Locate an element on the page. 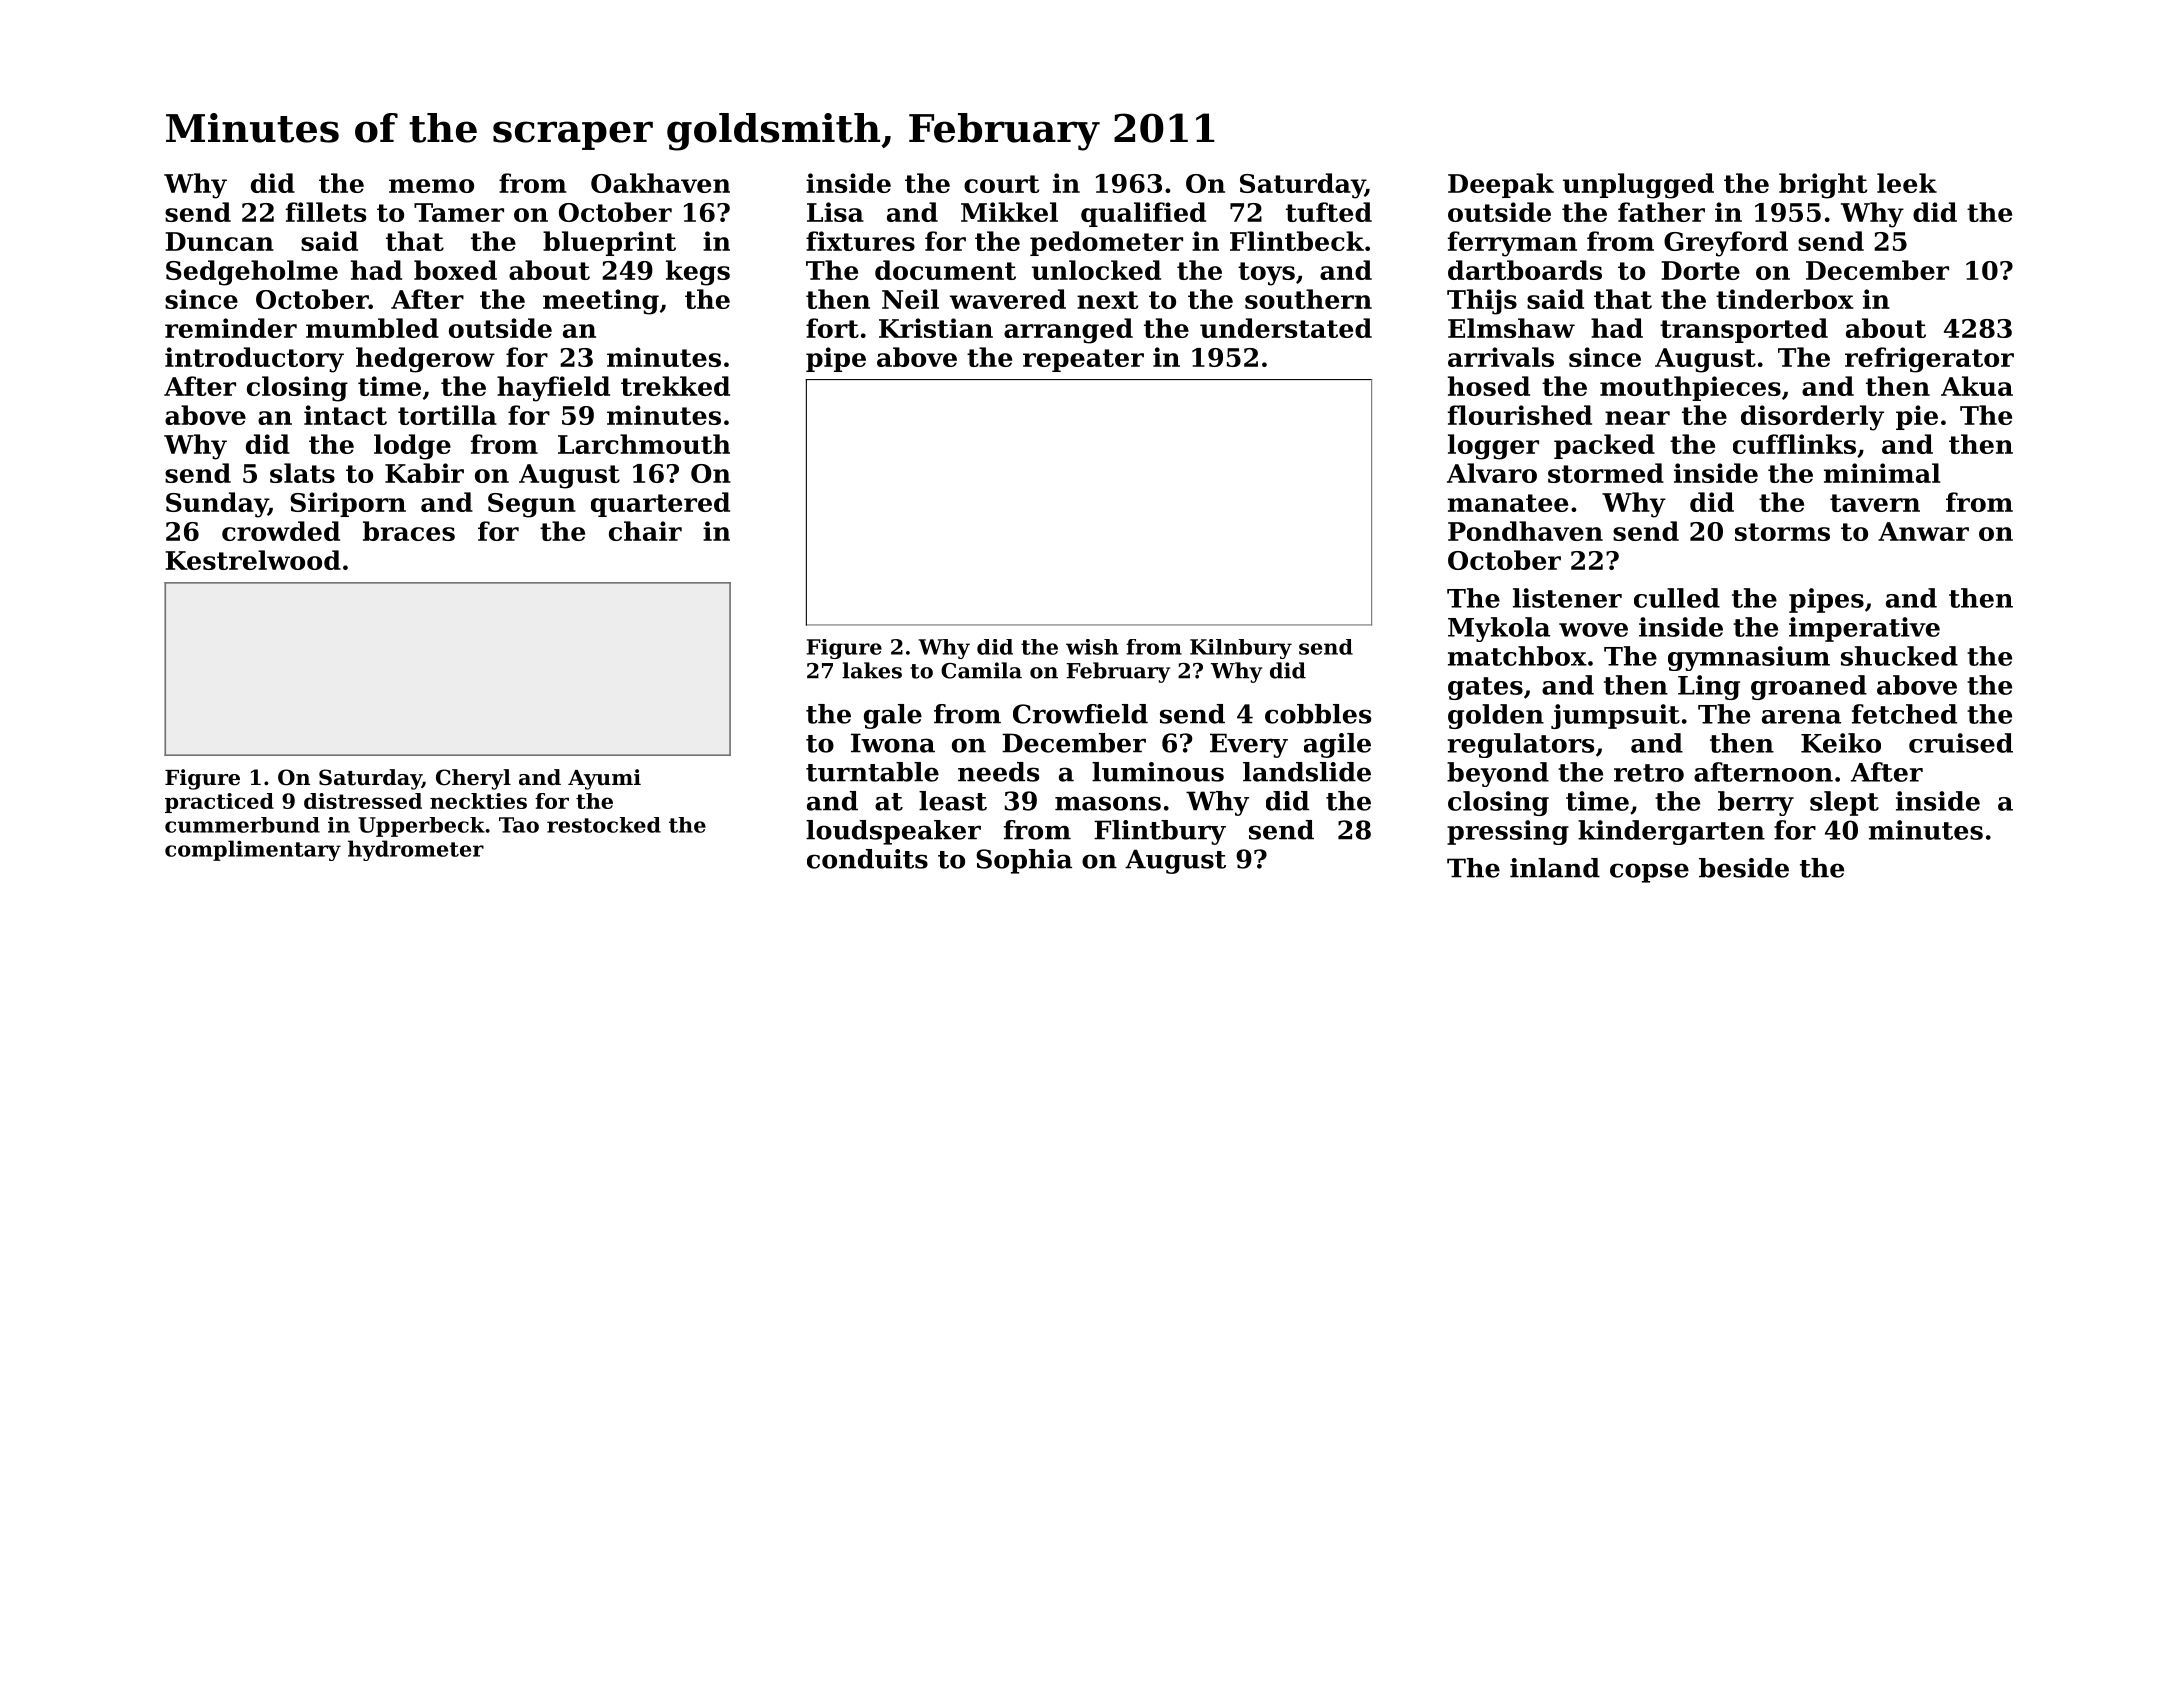 The height and width of the image is (1683, 2178). Kabir is located at coordinates (424, 473).
